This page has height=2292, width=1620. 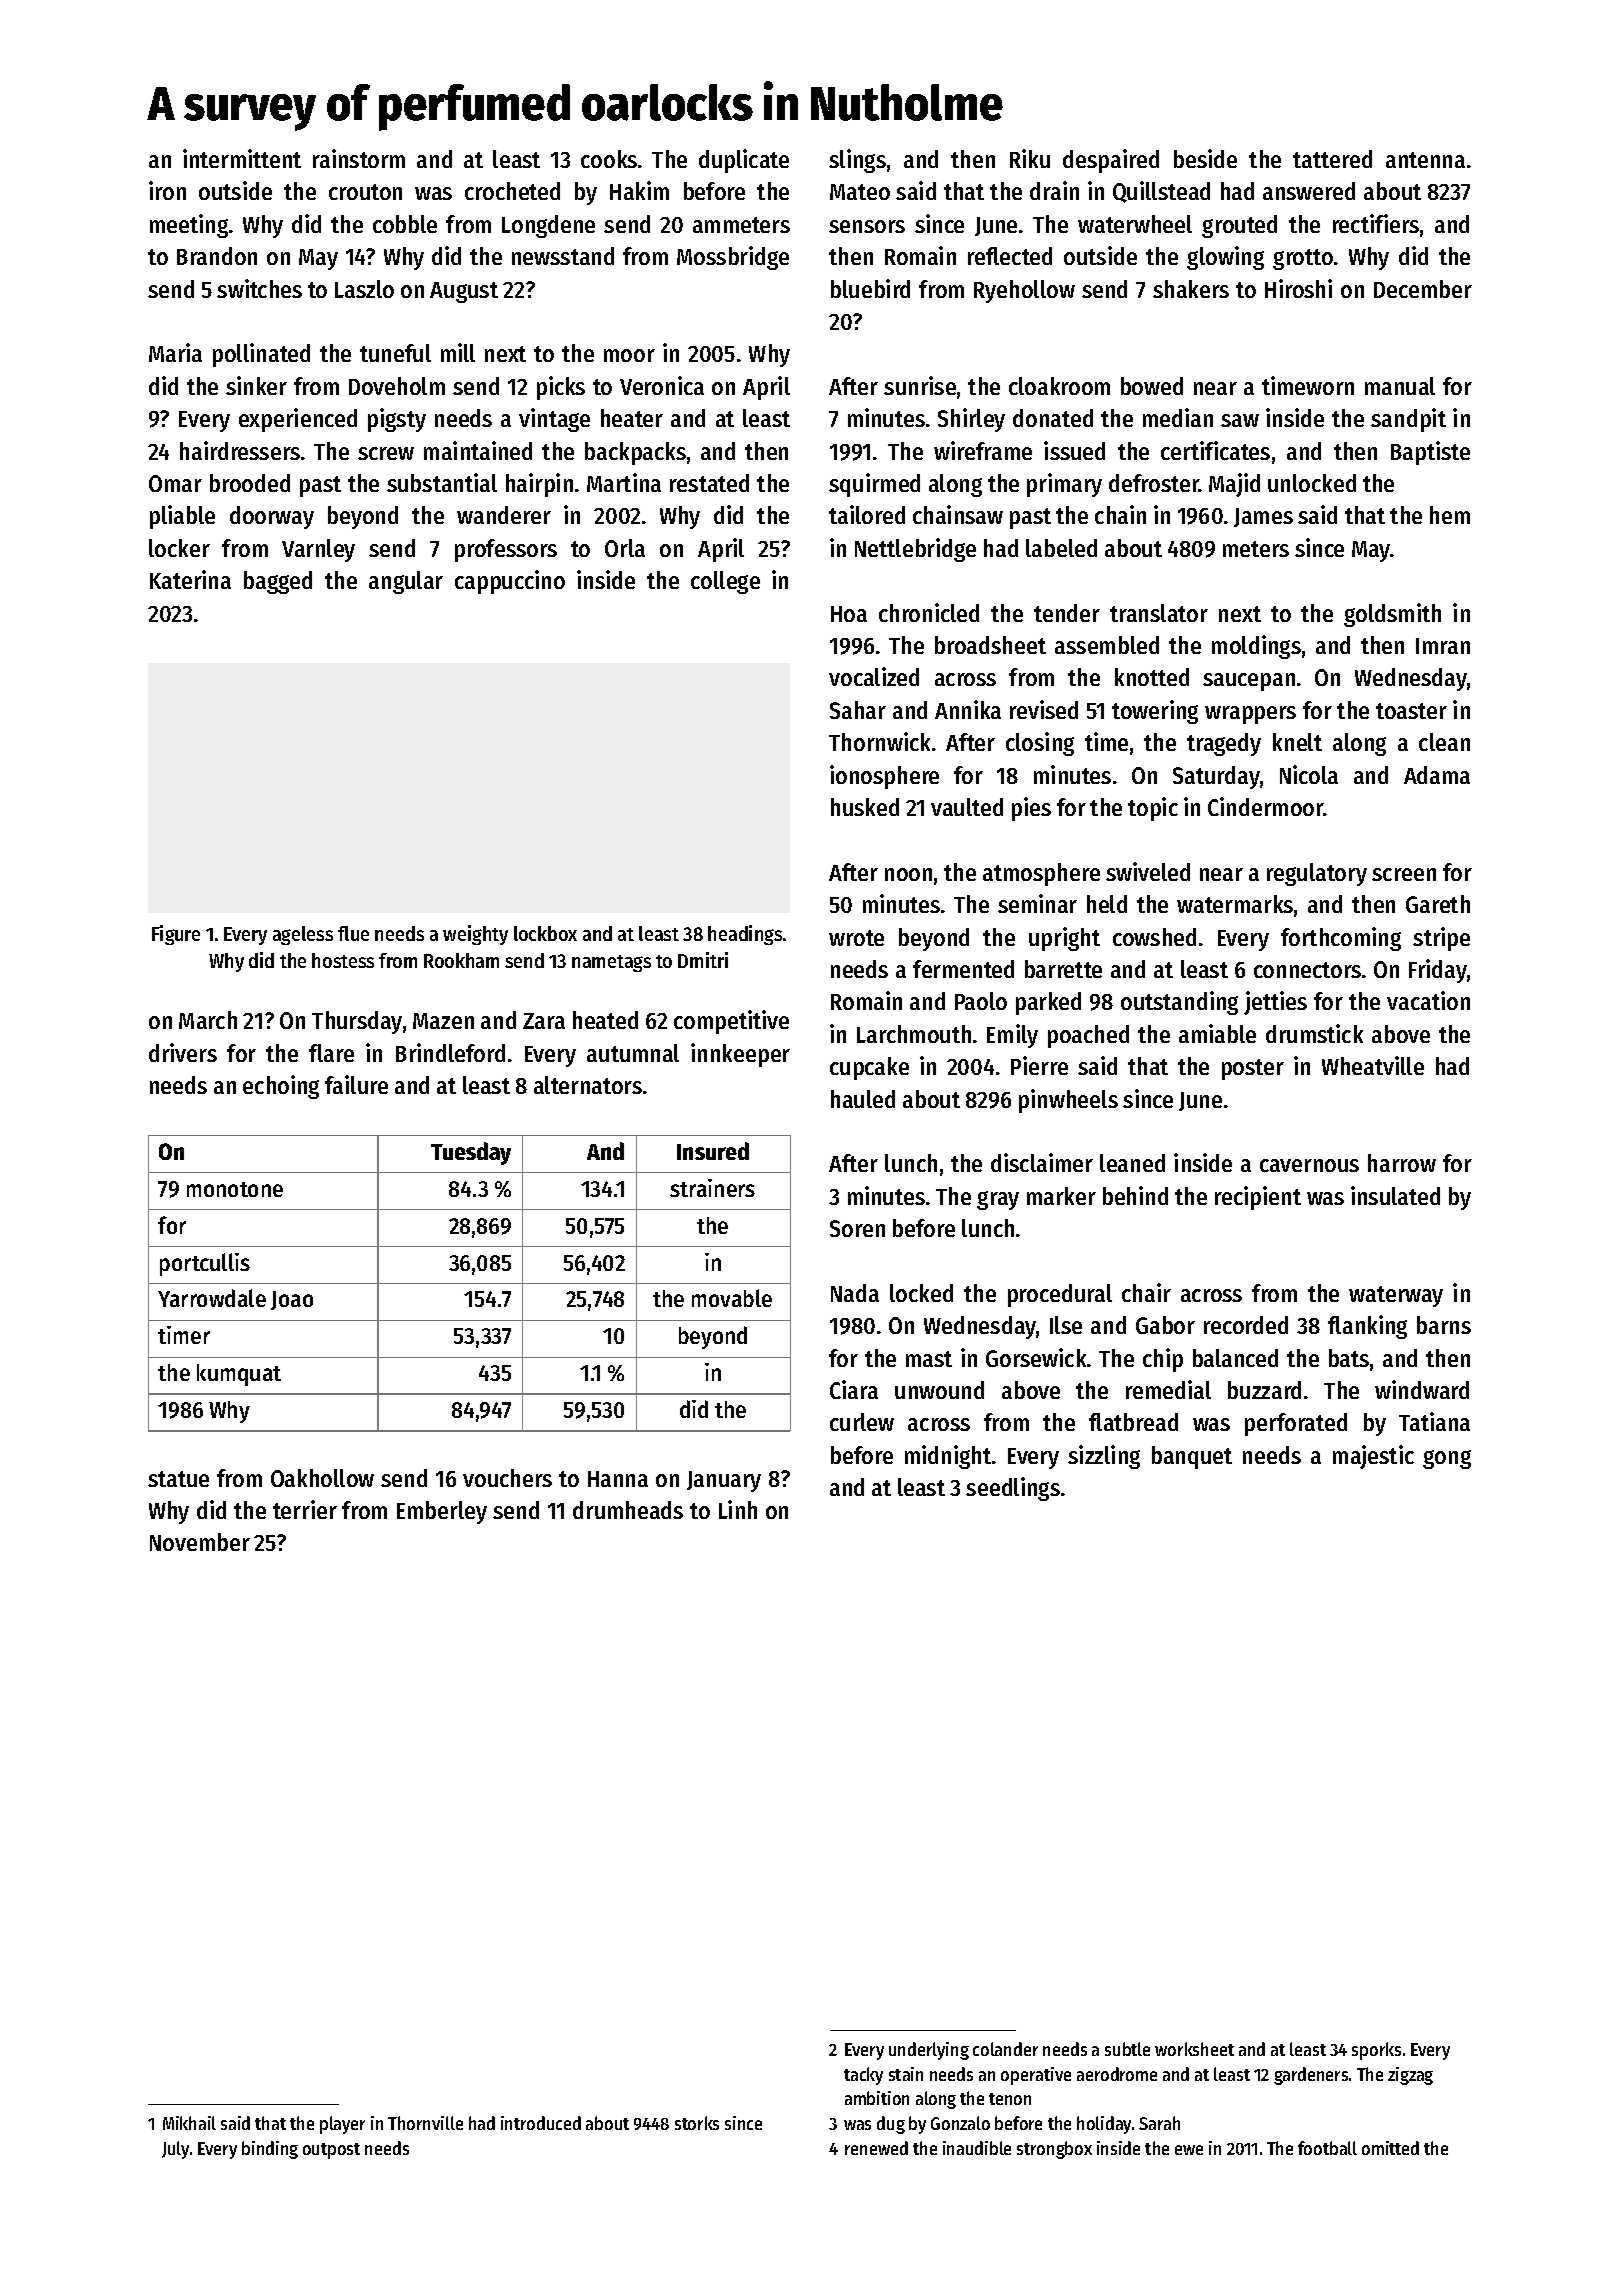 What do you see at coordinates (342, 2125) in the page?
I see `player` at bounding box center [342, 2125].
